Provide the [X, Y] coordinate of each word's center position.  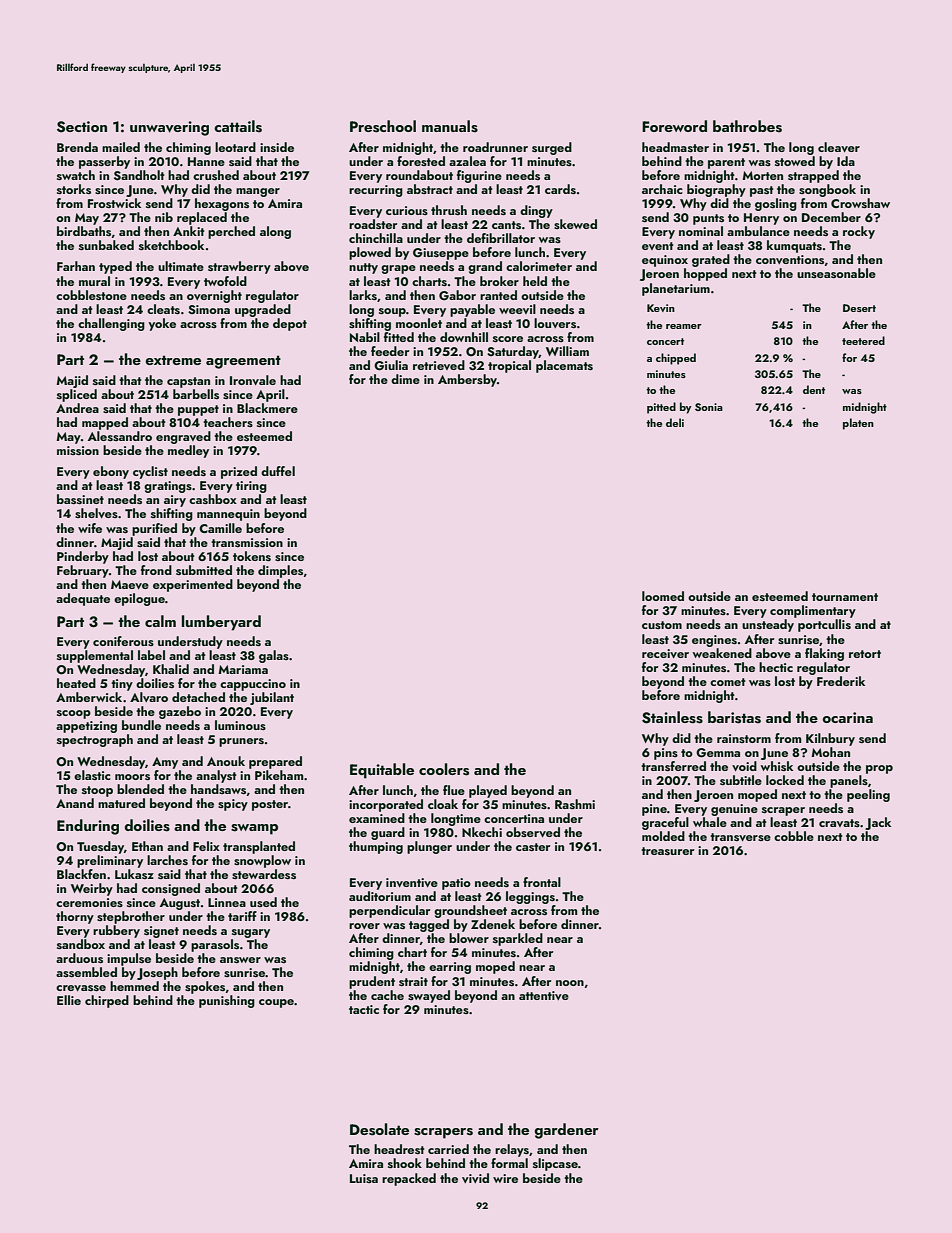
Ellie [69, 1000]
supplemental [95, 656]
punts [708, 219]
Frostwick [114, 203]
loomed [663, 596]
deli [675, 422]
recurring [376, 191]
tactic [364, 1009]
